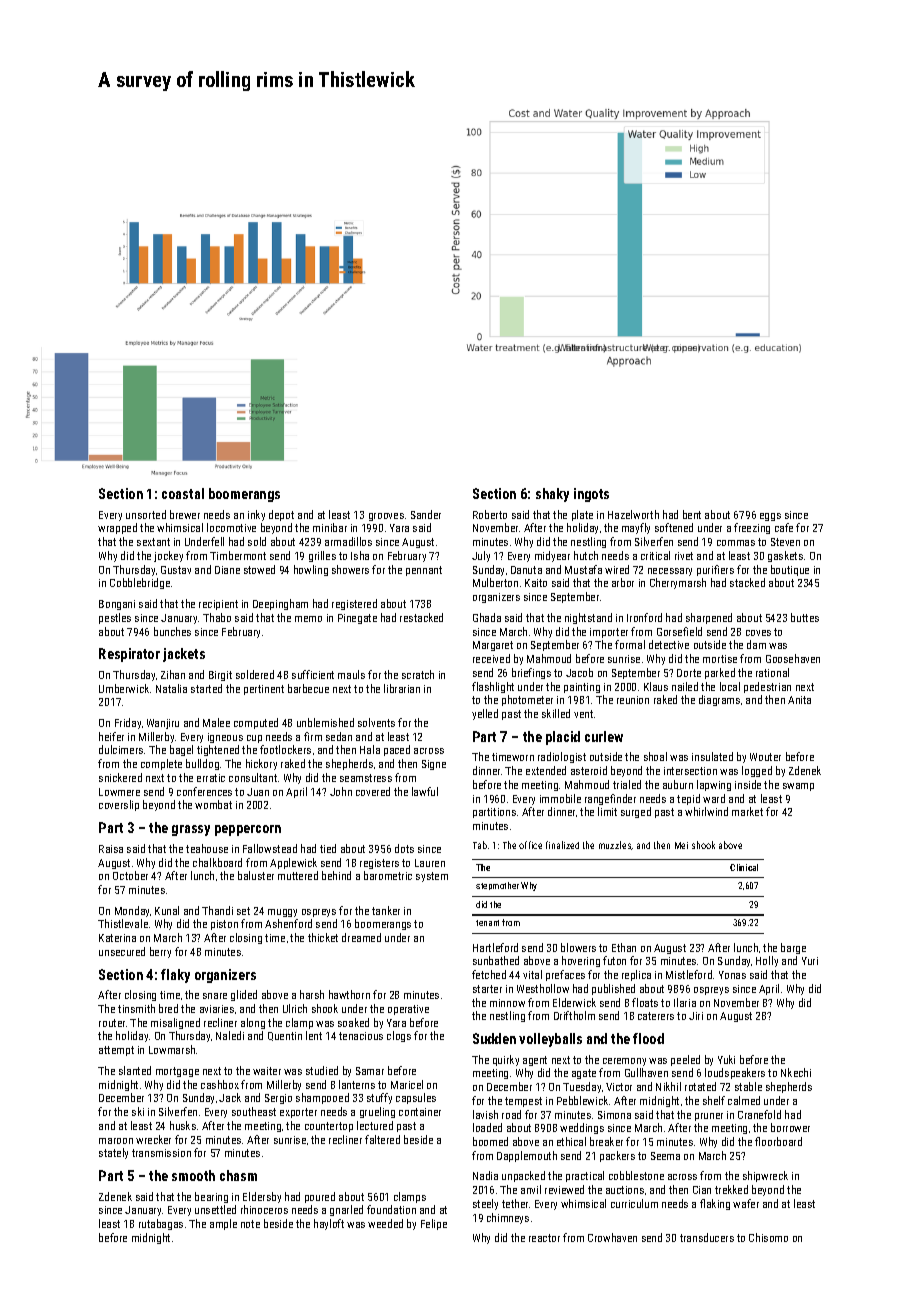 The height and width of the screenshot is (1308, 924). I want to click on slanted, so click(135, 1070).
